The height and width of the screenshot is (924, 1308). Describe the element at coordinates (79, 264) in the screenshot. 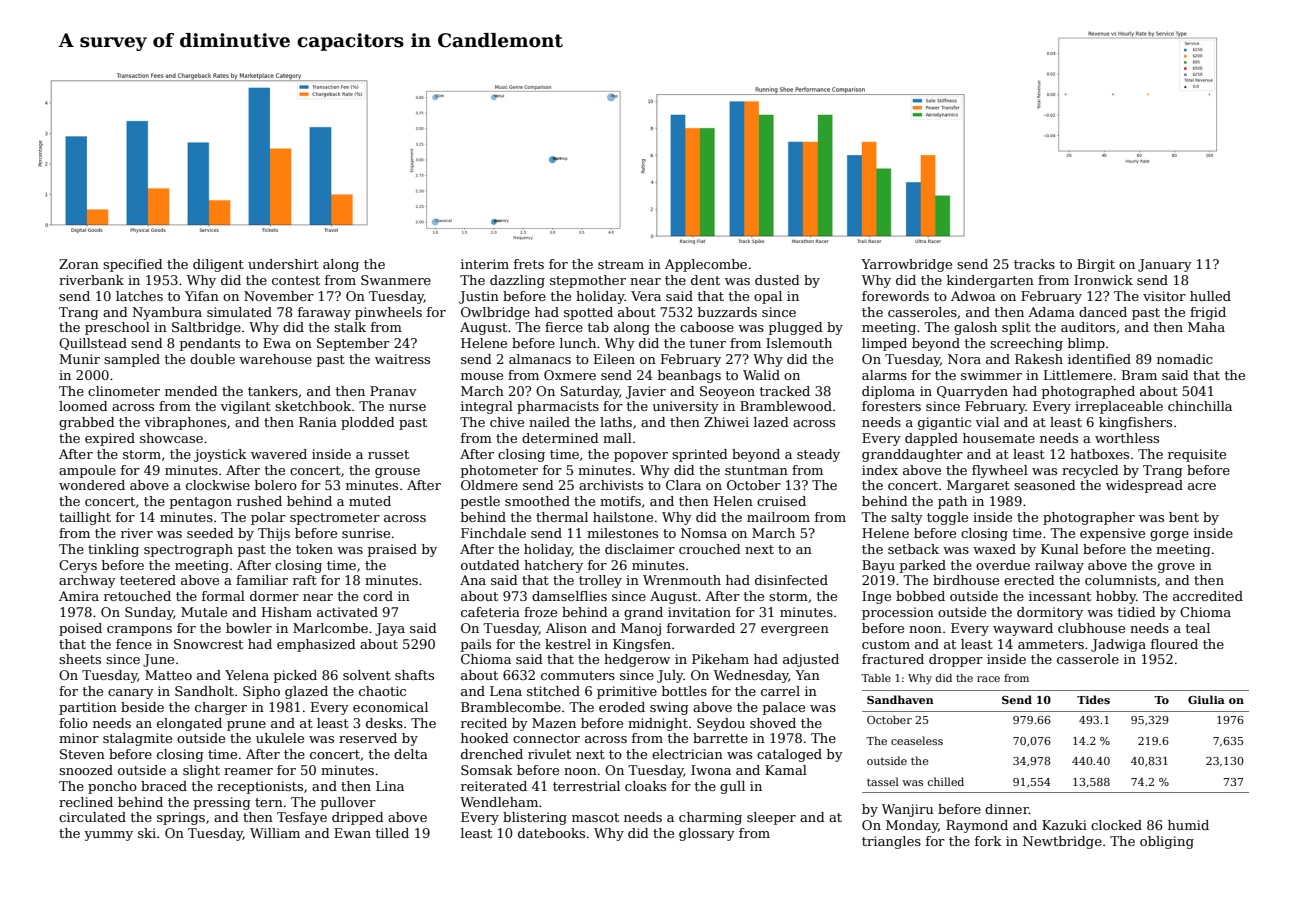

I see `Zoran` at that location.
